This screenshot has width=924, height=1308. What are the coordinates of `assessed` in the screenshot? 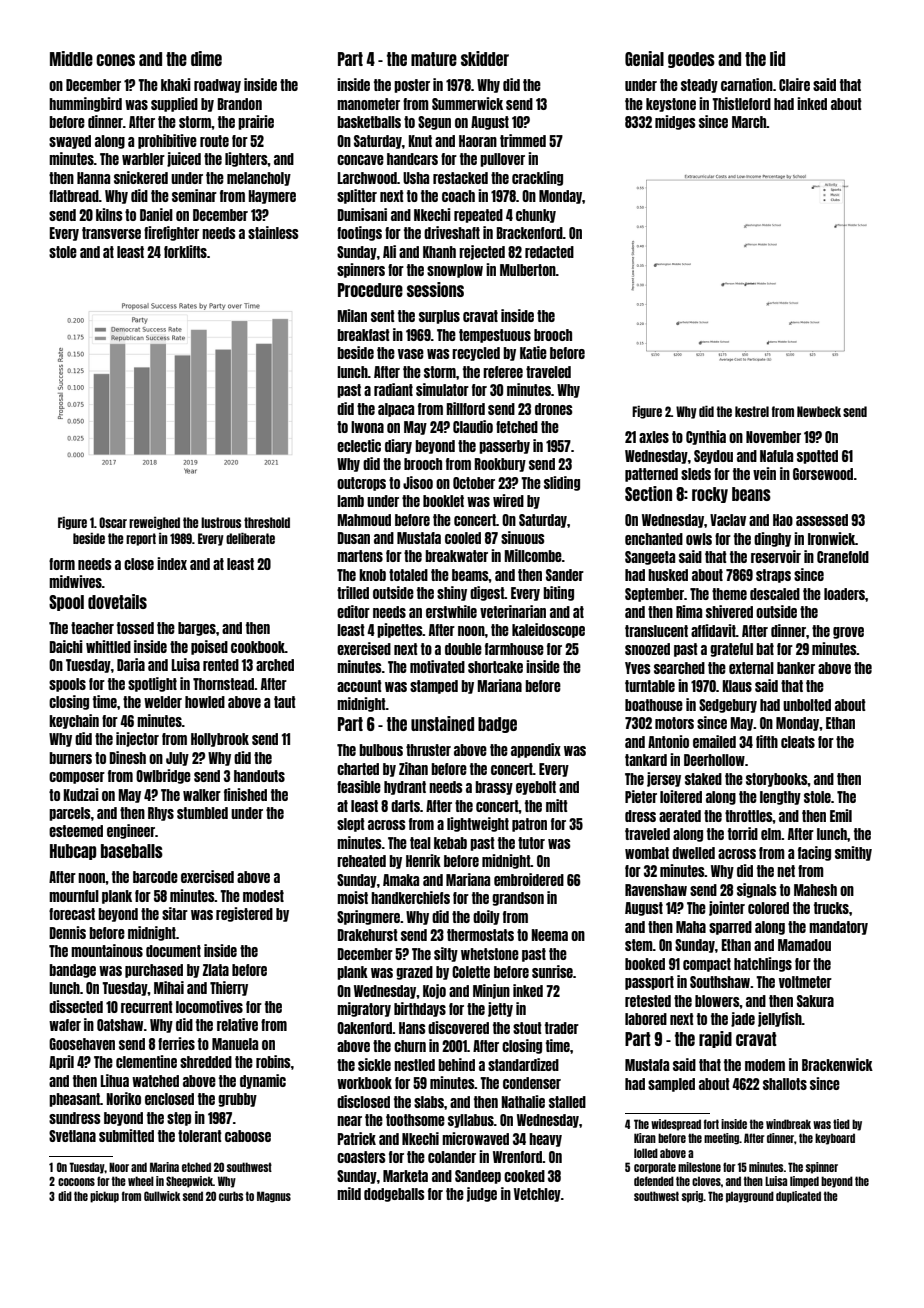 It's located at (822, 520).
